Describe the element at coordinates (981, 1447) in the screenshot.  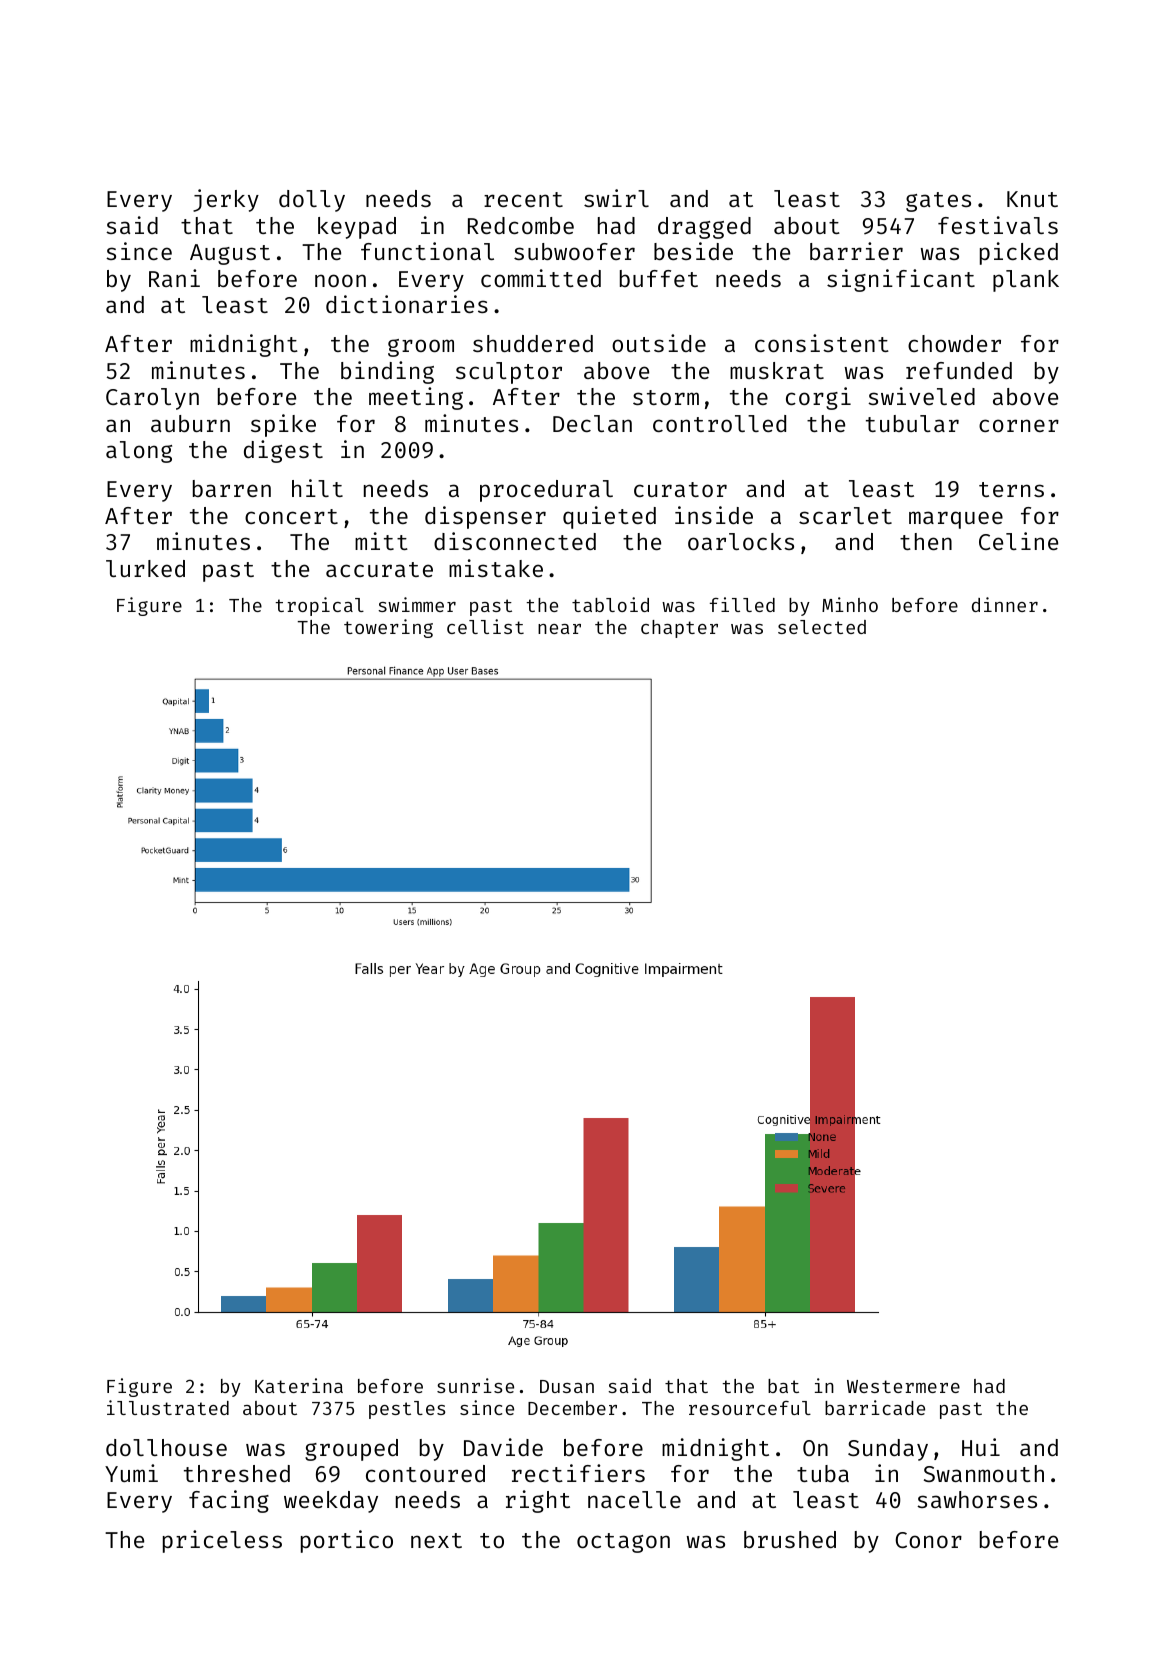
I see `Hui` at that location.
